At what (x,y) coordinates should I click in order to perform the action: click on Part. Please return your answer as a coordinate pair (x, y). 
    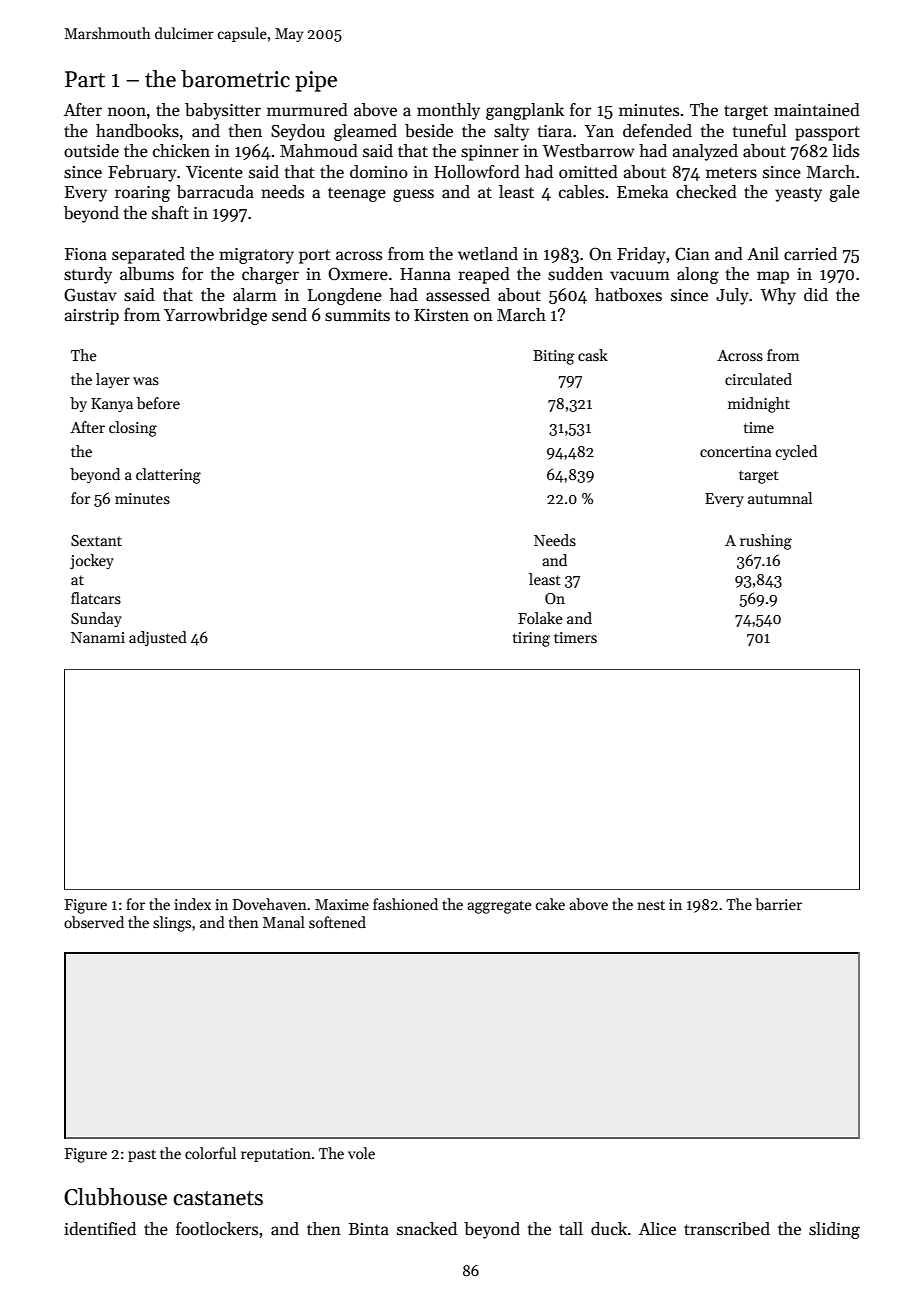
    Looking at the image, I should click on (85, 79).
